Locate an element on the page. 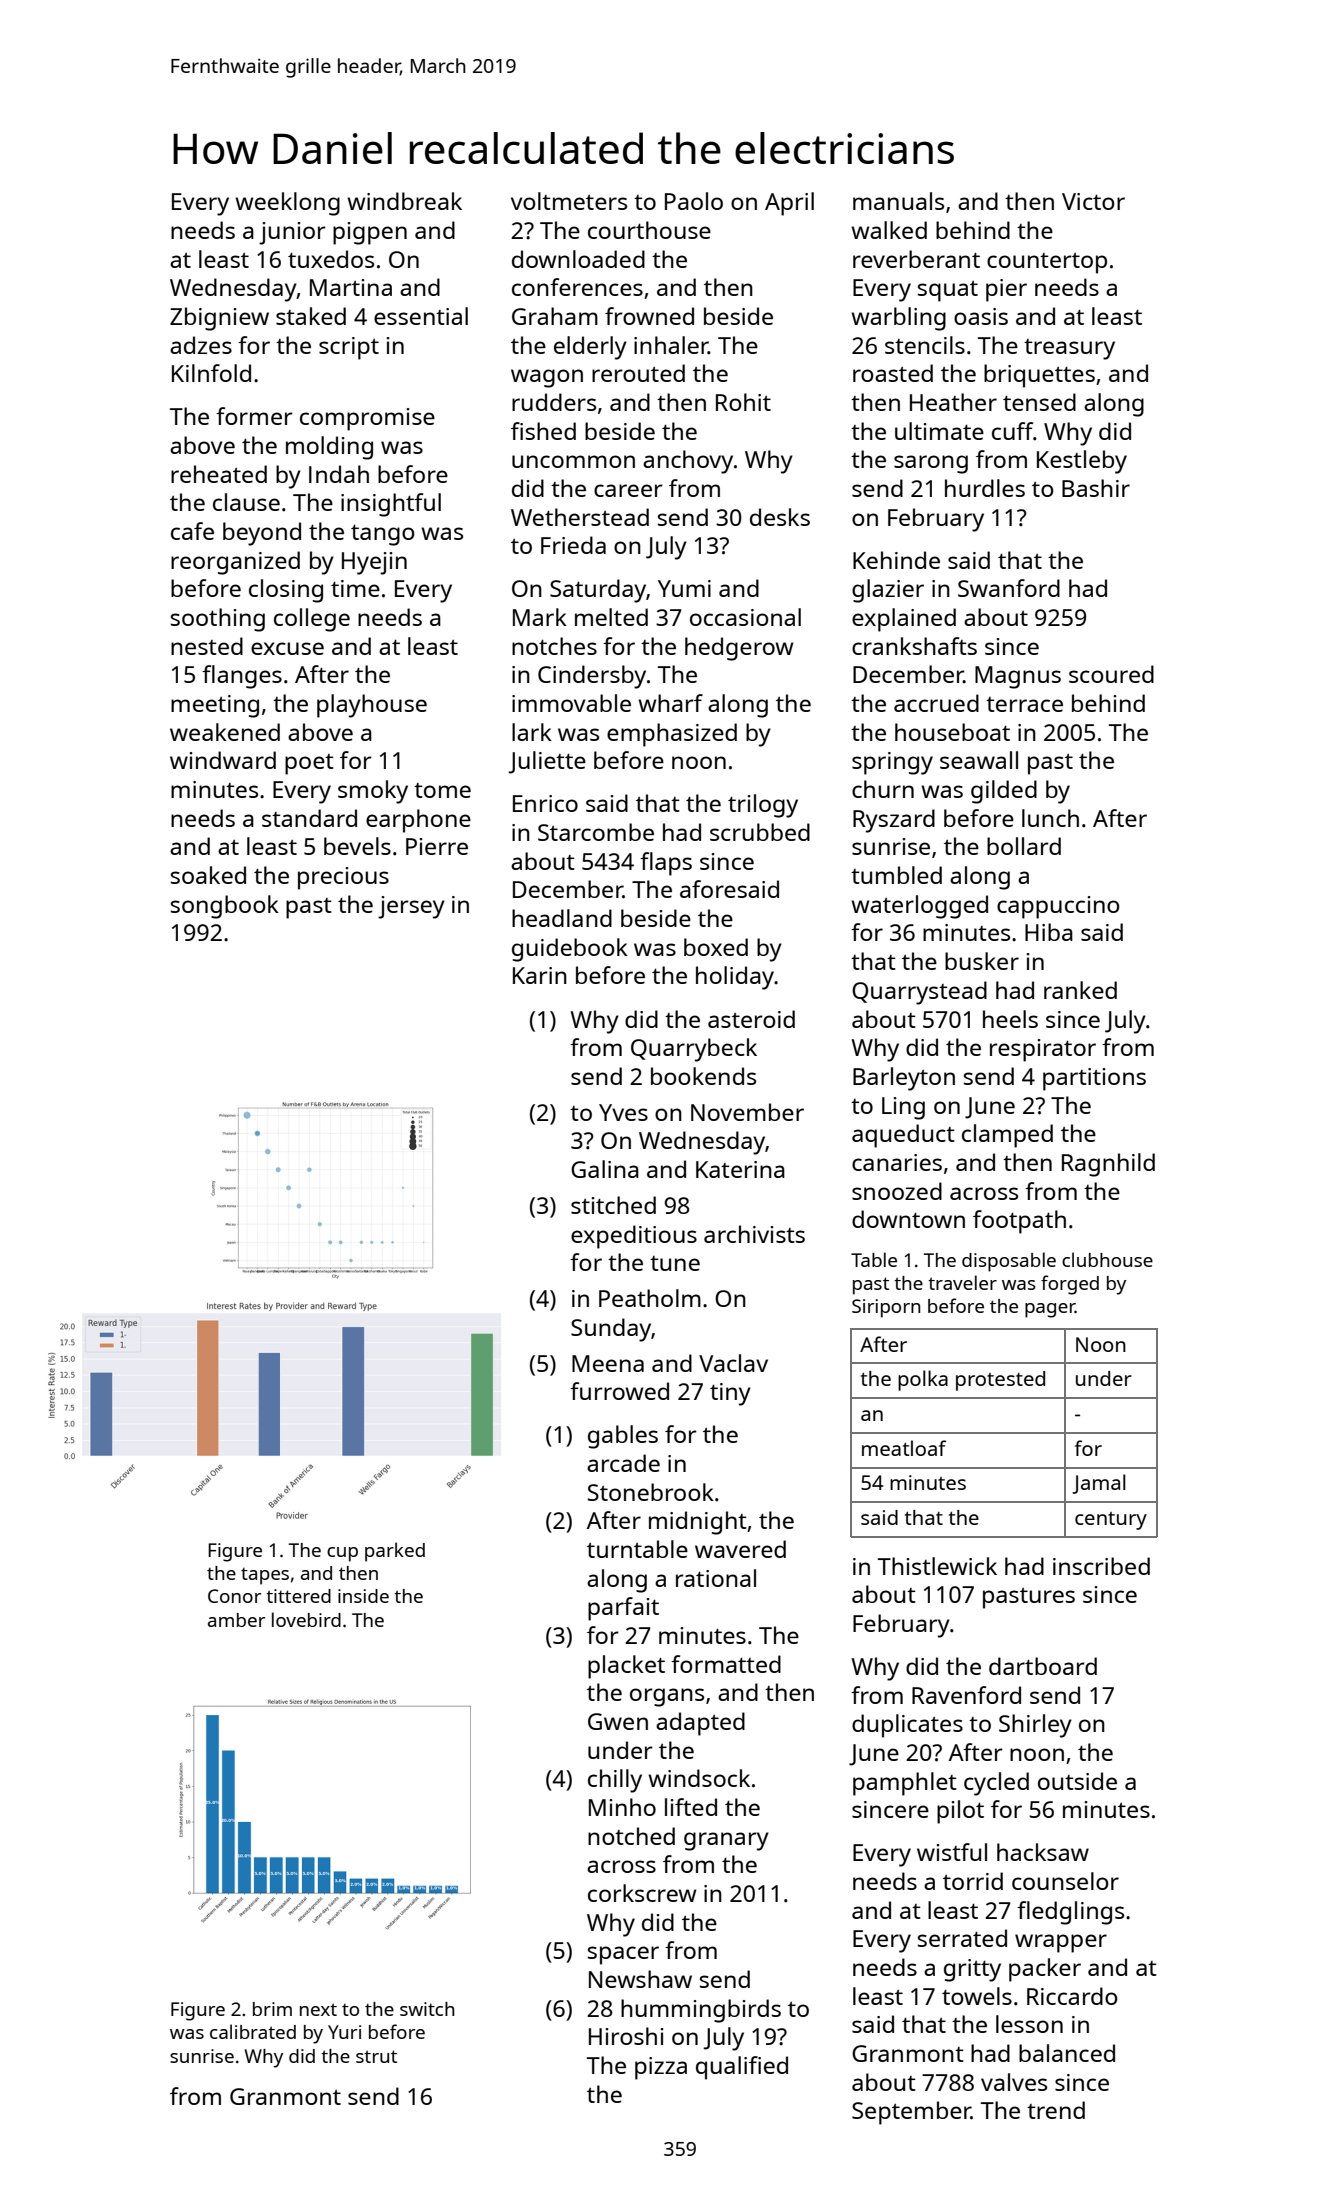  playhouse is located at coordinates (372, 706).
